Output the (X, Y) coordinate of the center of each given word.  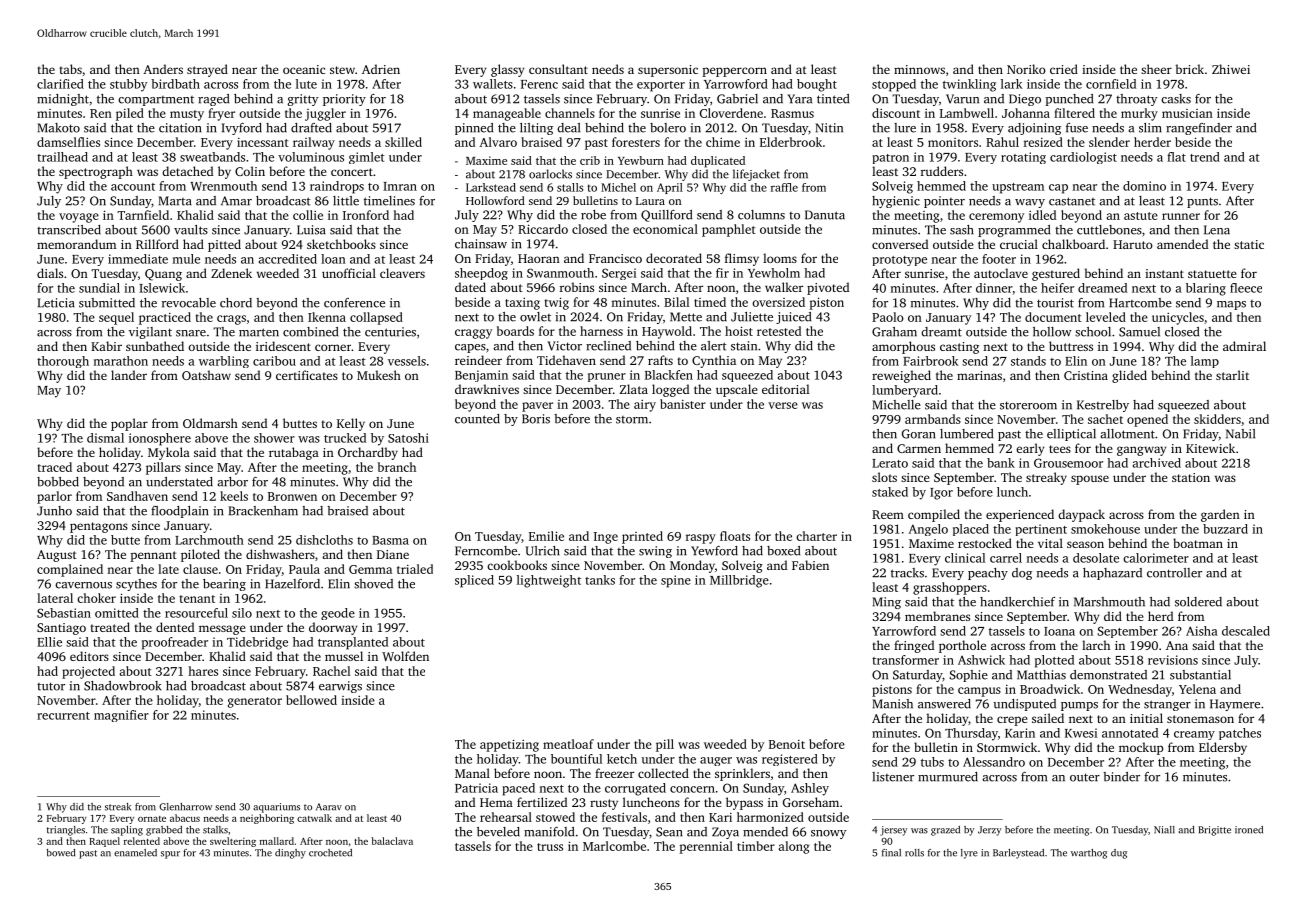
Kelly (351, 424)
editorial (785, 389)
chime (723, 142)
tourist (1055, 303)
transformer (905, 660)
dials (50, 273)
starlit (1232, 375)
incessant (263, 142)
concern (692, 789)
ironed (1249, 830)
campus (979, 692)
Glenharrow (185, 807)
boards (515, 331)
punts (1202, 202)
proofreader (175, 643)
